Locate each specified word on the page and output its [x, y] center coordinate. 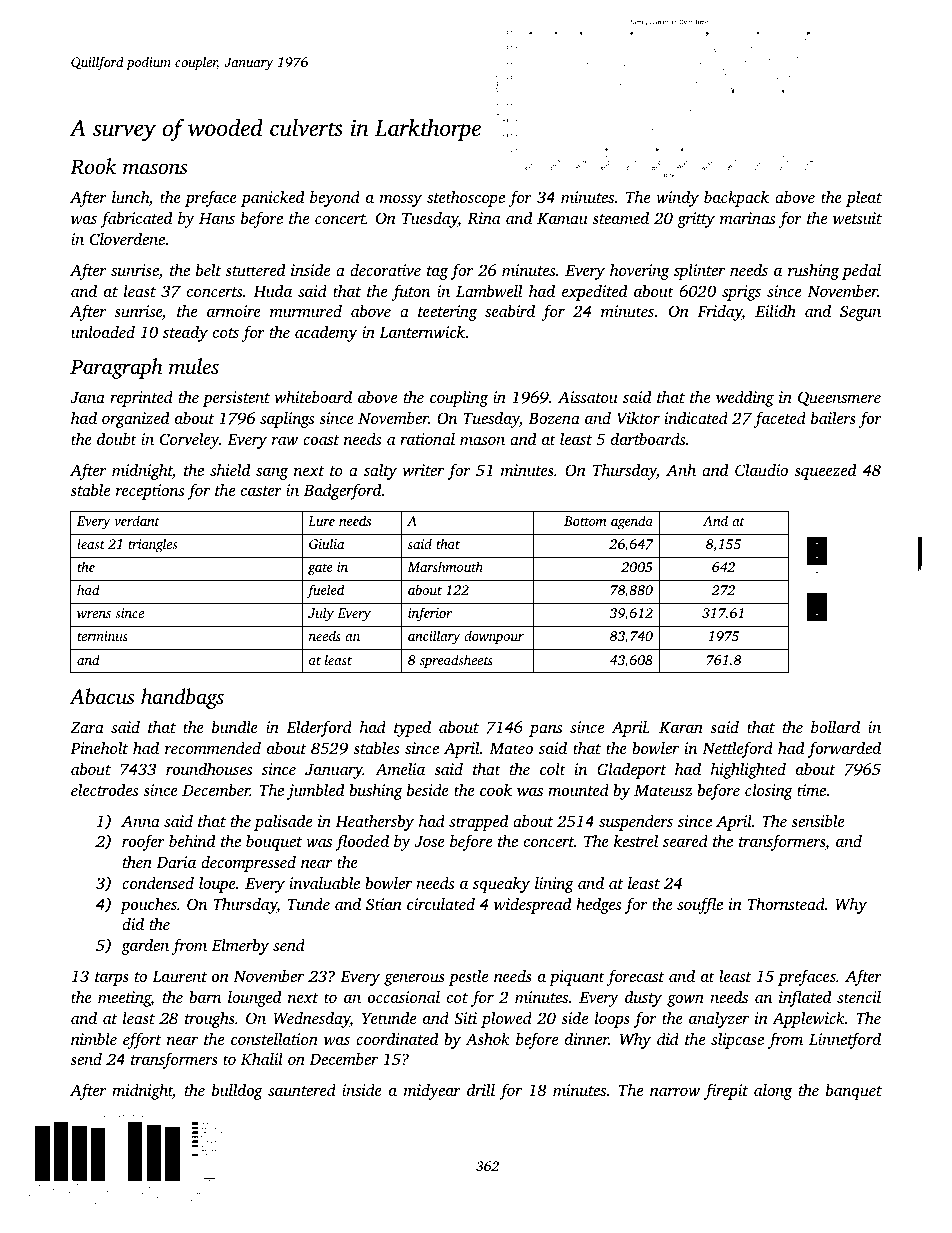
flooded [362, 842]
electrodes [104, 789]
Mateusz [663, 790]
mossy [401, 200]
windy [677, 198]
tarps [112, 979]
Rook [93, 166]
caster [261, 491]
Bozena [554, 418]
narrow [675, 1091]
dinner [587, 1038]
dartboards [648, 438]
